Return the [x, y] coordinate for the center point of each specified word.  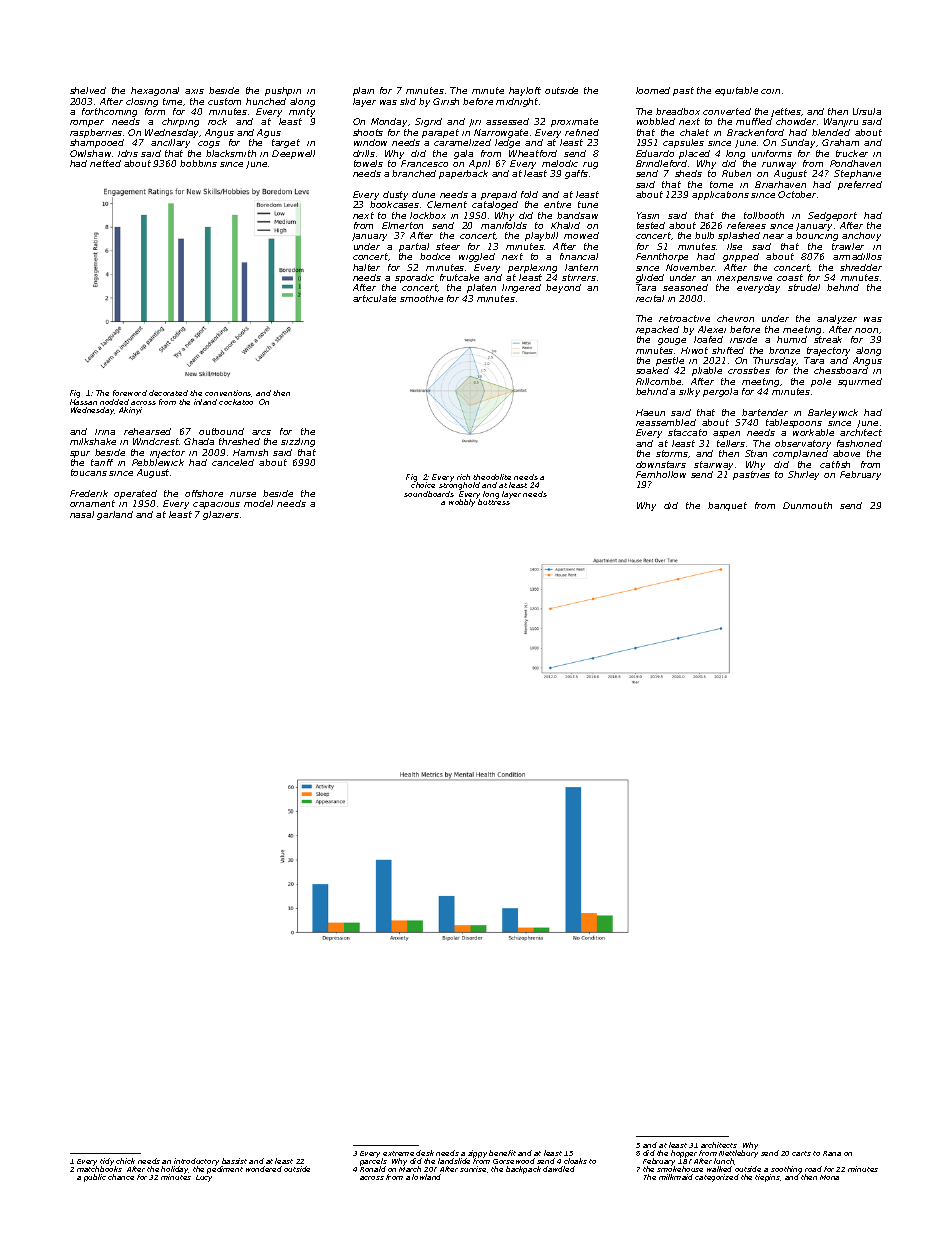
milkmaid [676, 1177]
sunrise [473, 1169]
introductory [196, 1162]
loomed [653, 90]
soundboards [429, 494]
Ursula [867, 111]
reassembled [666, 422]
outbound [221, 431]
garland [115, 515]
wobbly [462, 503]
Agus [269, 133]
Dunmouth [807, 505]
